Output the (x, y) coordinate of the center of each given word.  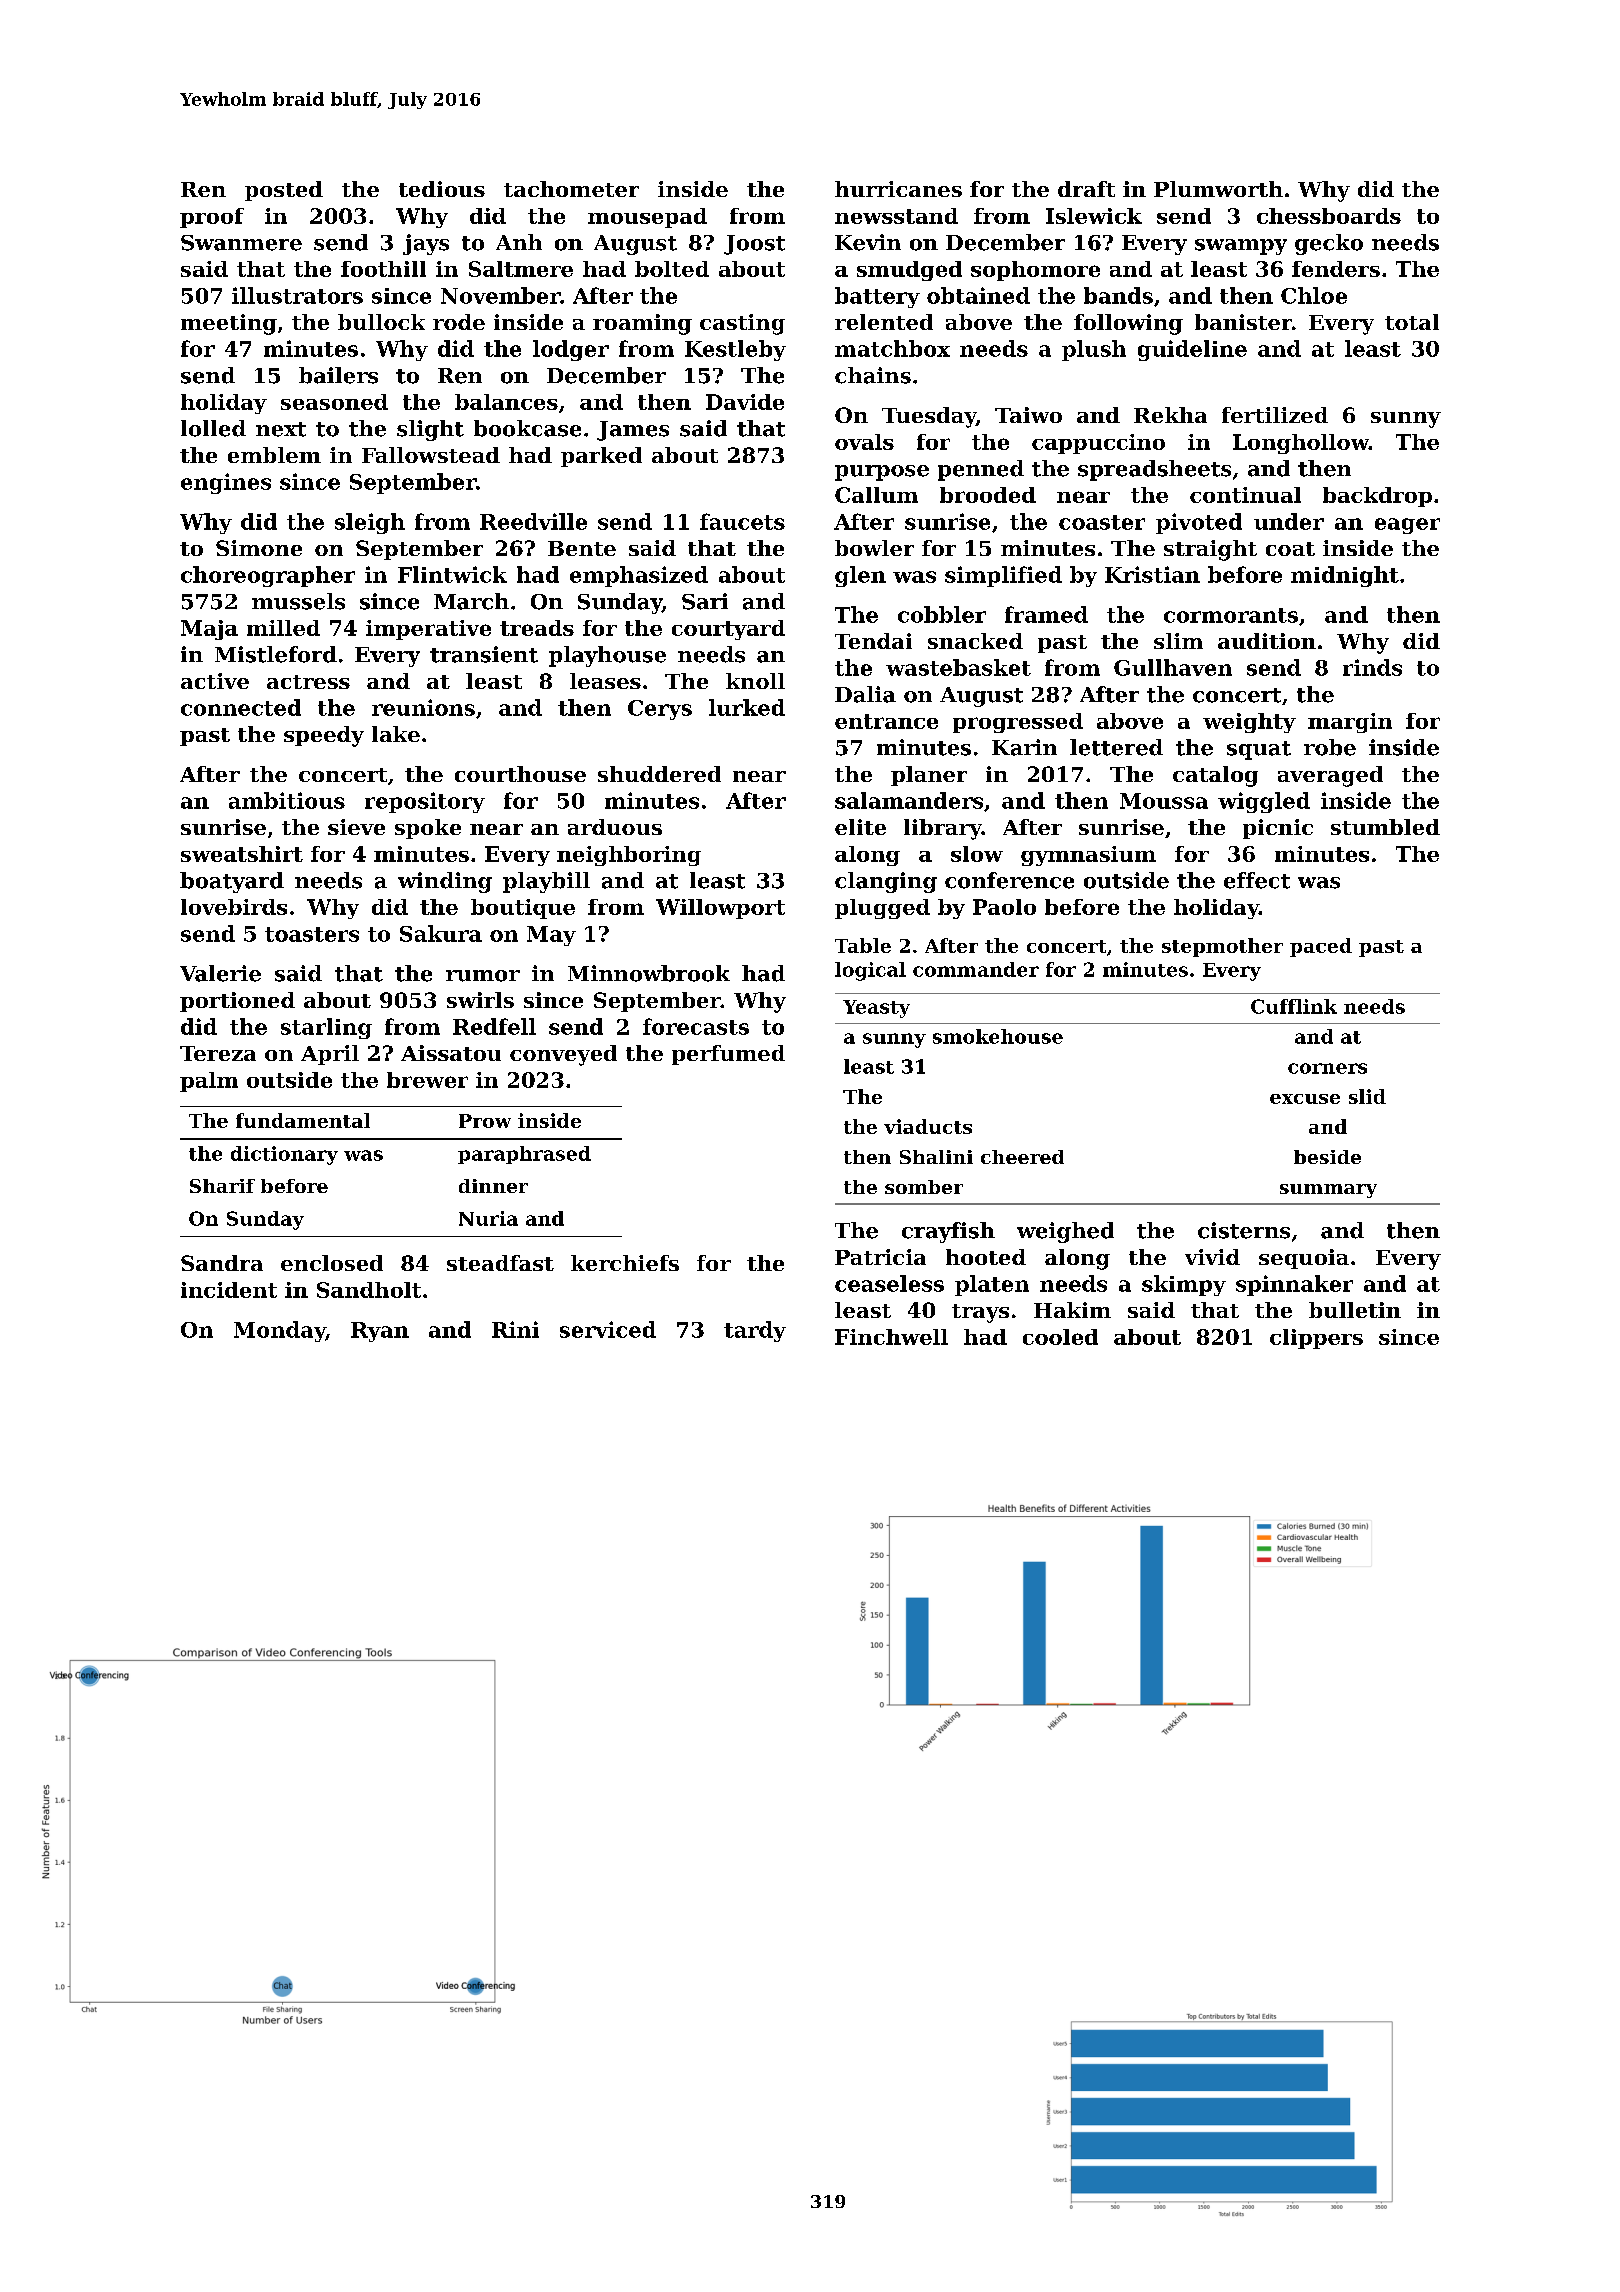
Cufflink (1294, 1006)
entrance (886, 721)
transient (484, 654)
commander (976, 969)
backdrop (1377, 497)
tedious (442, 189)
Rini (515, 1329)
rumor (483, 976)
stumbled (1385, 827)
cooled (1060, 1337)
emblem (274, 455)
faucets (742, 521)
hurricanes (898, 189)
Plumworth (1218, 189)
